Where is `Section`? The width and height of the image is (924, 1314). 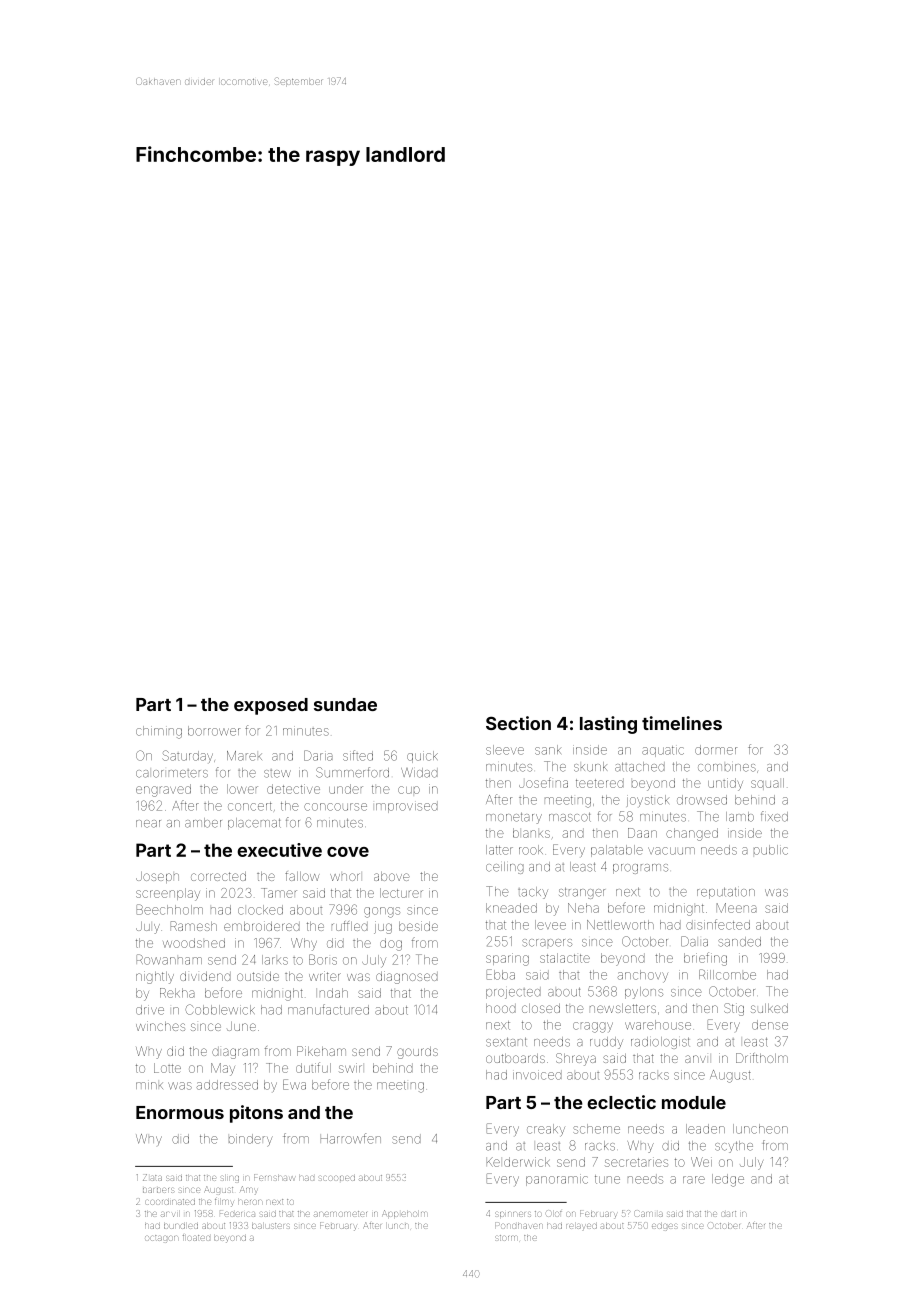 Section is located at coordinates (518, 723).
